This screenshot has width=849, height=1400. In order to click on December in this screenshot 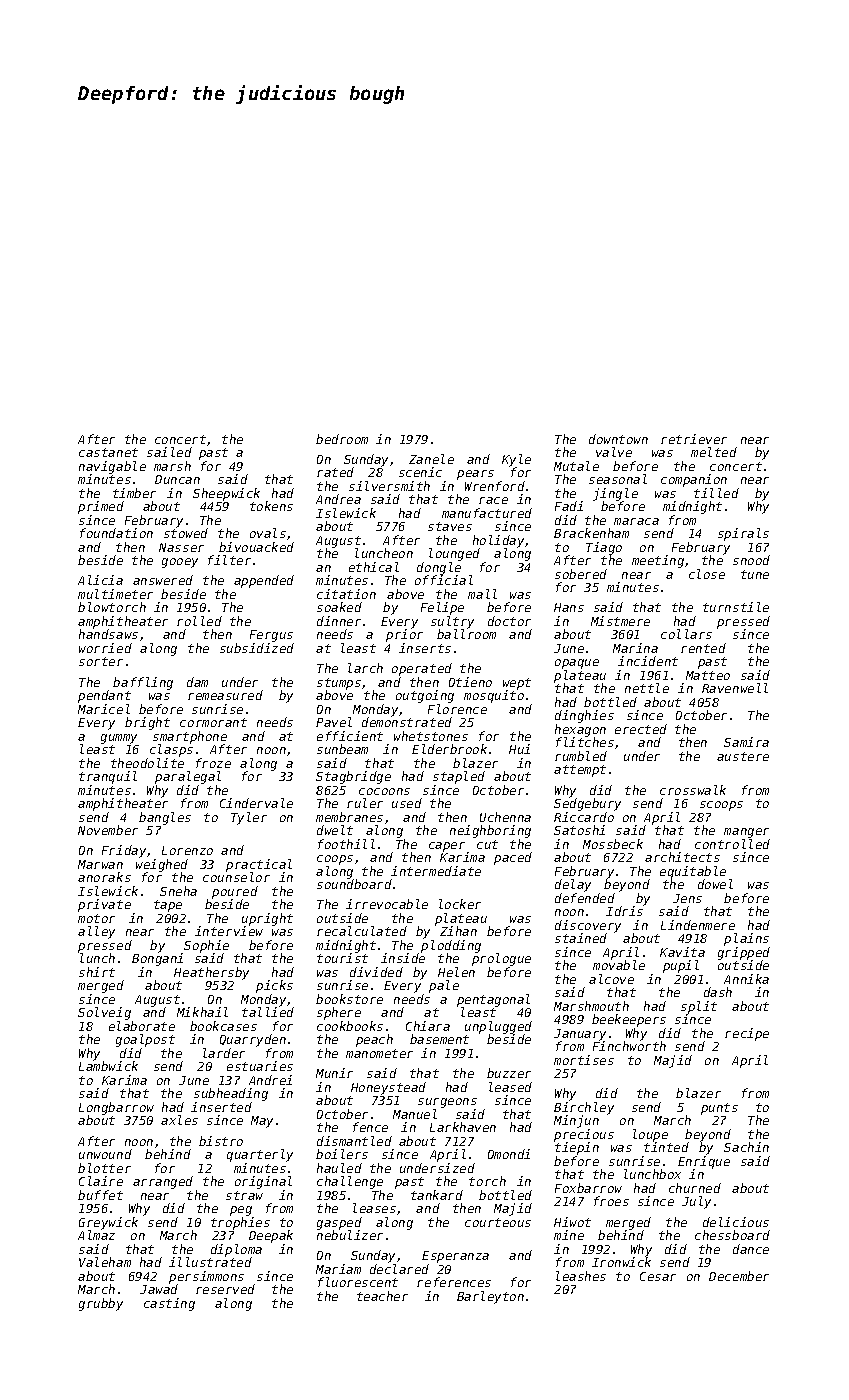, I will do `click(739, 1276)`.
